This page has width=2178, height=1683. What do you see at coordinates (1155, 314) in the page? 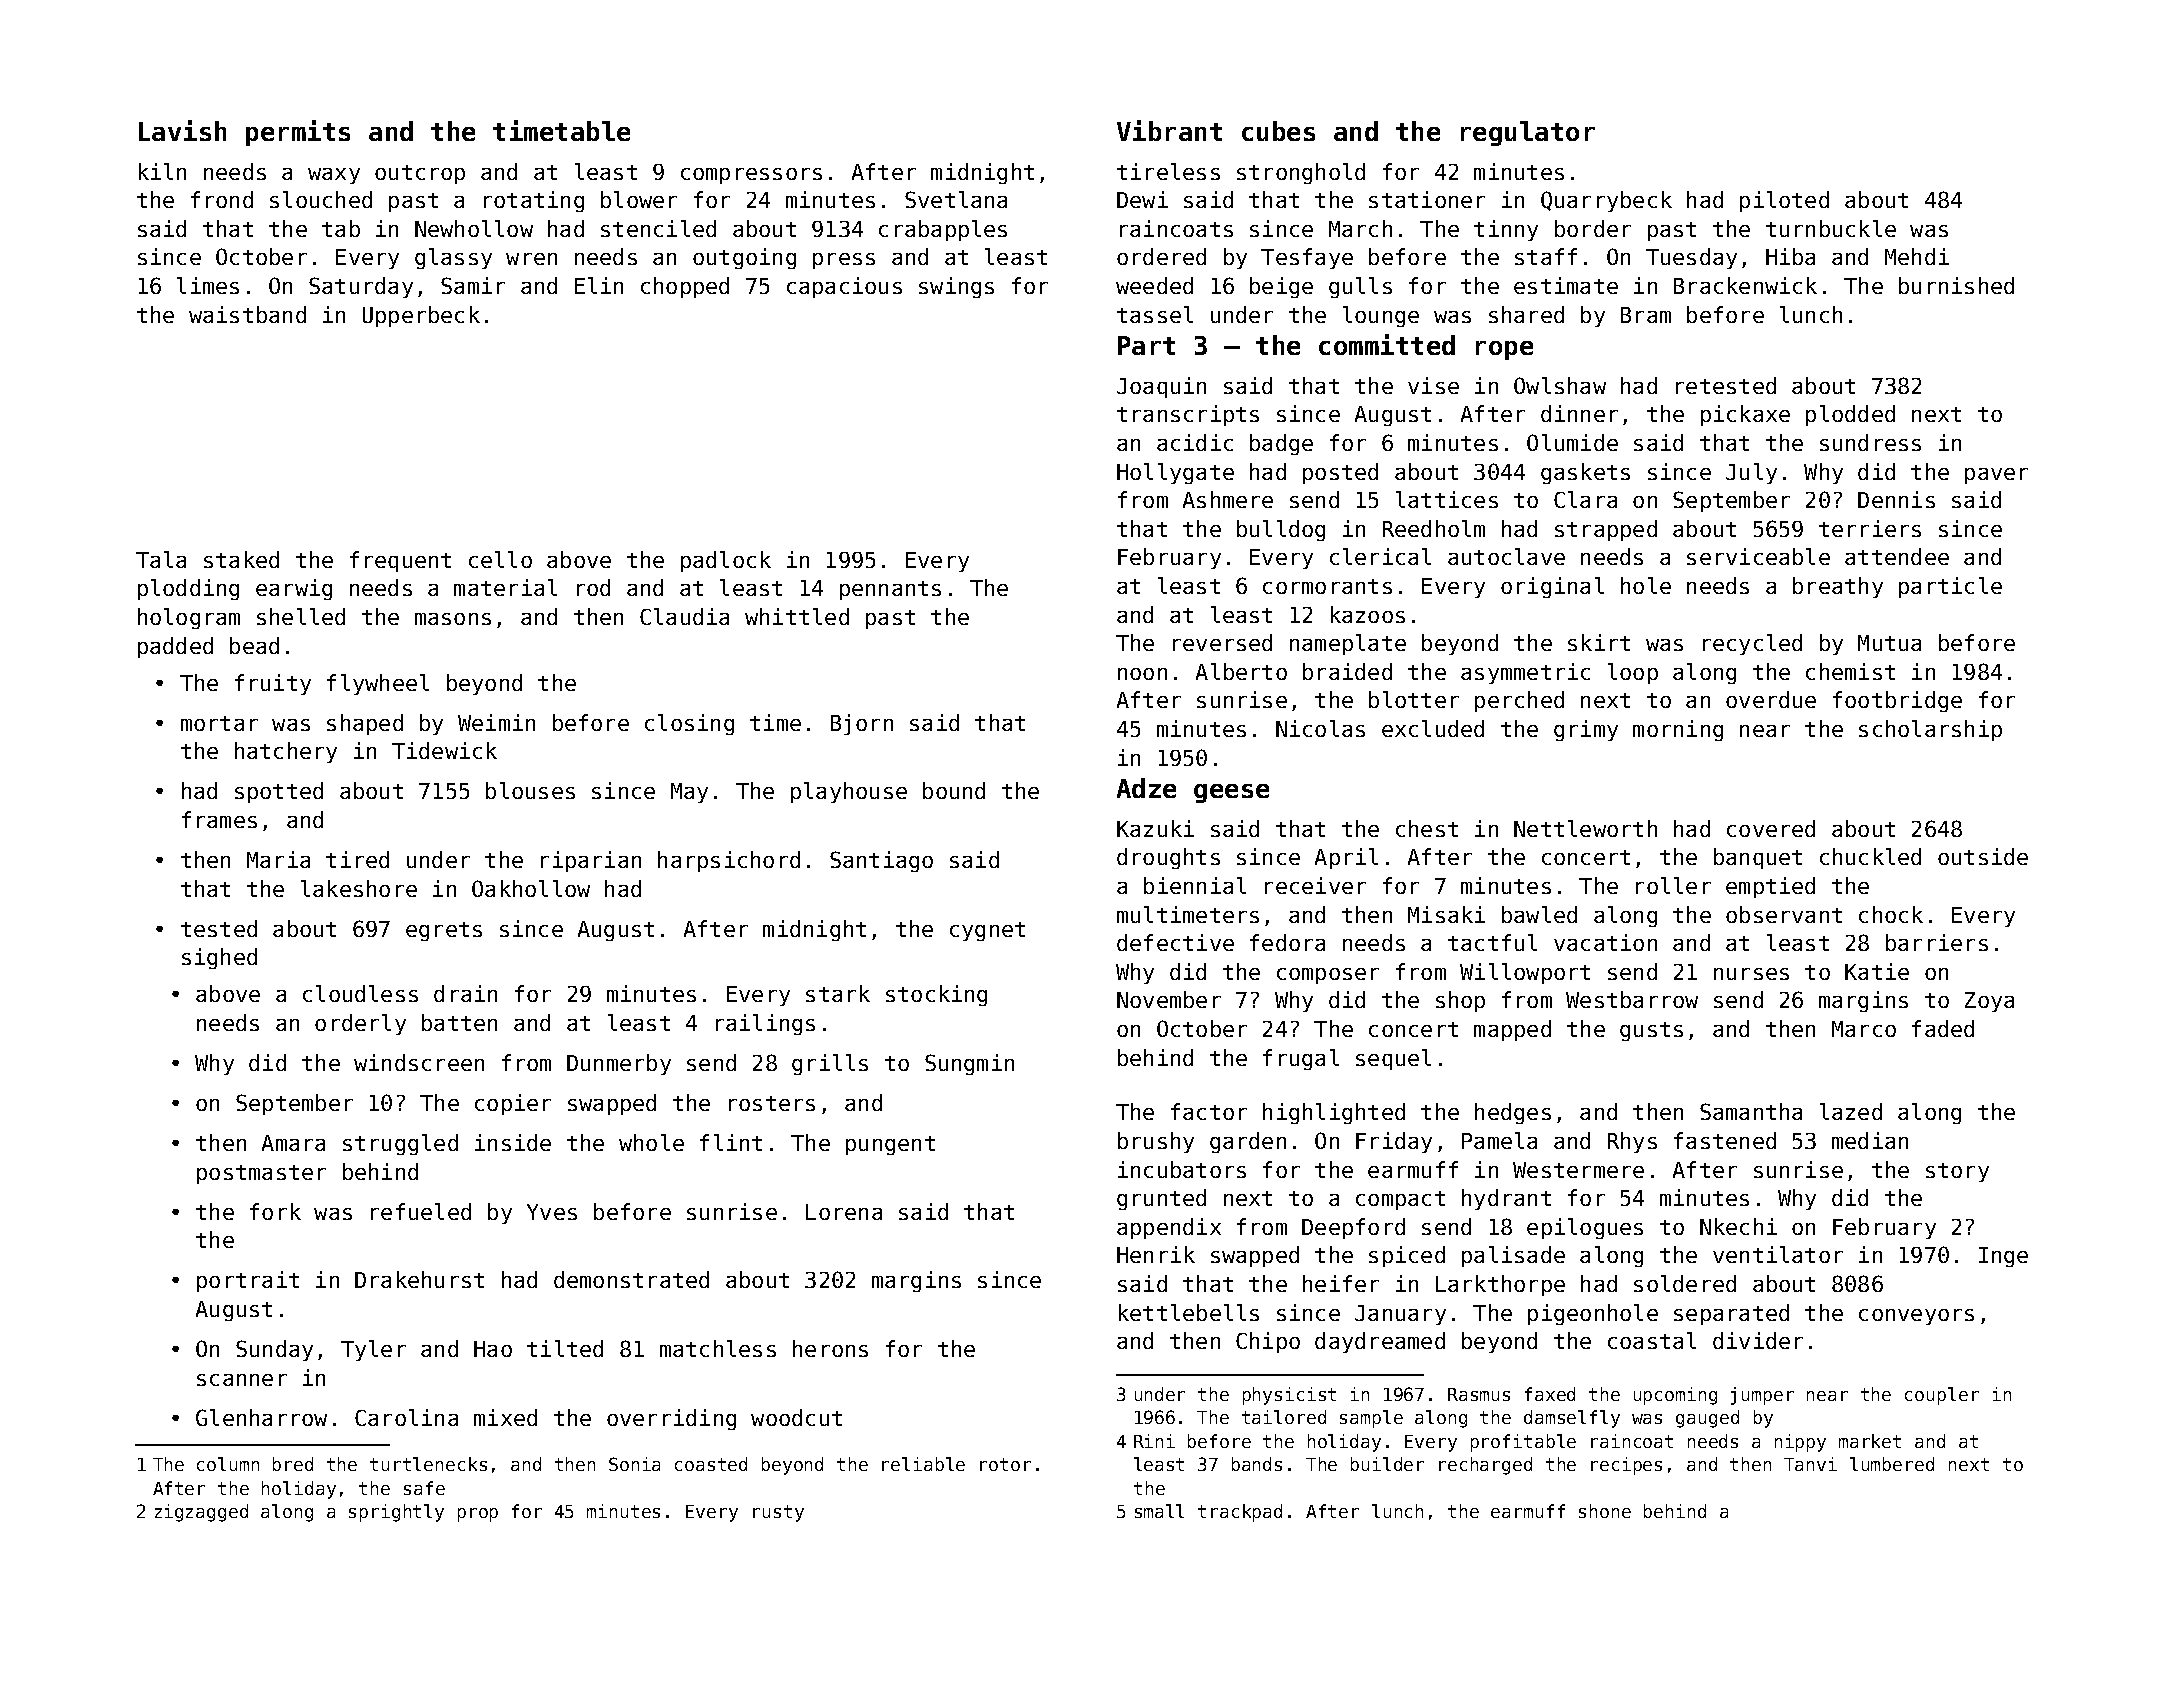
I see `tassel` at bounding box center [1155, 314].
